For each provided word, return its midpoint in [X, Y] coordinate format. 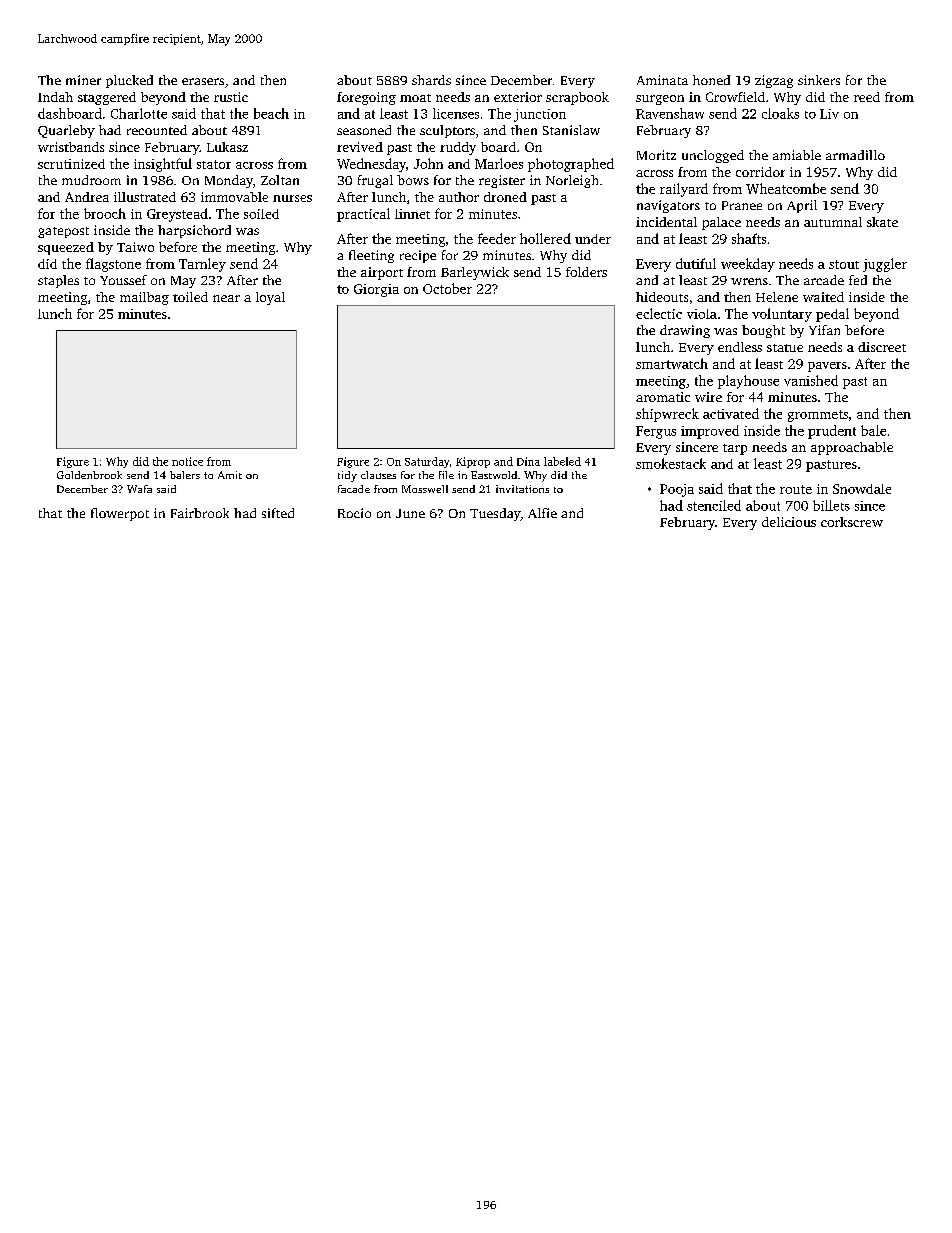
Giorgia [376, 290]
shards [431, 80]
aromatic [663, 397]
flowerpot [120, 514]
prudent [832, 432]
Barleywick [475, 273]
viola [702, 314]
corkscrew [852, 522]
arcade [824, 280]
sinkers [819, 80]
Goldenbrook [89, 475]
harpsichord [194, 231]
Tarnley [202, 265]
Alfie [542, 513]
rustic [231, 97]
